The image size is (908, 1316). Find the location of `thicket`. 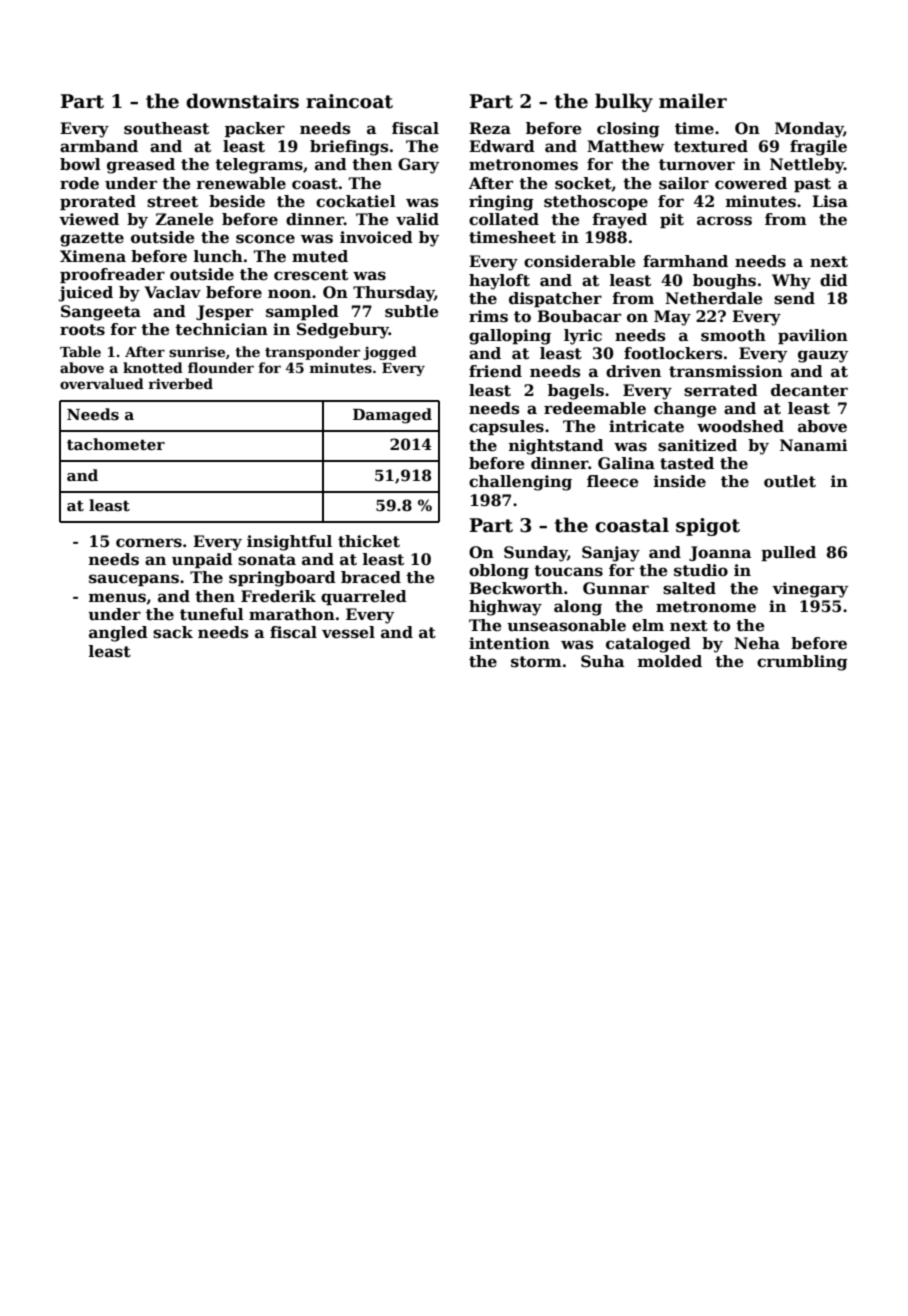

thicket is located at coordinates (369, 541).
